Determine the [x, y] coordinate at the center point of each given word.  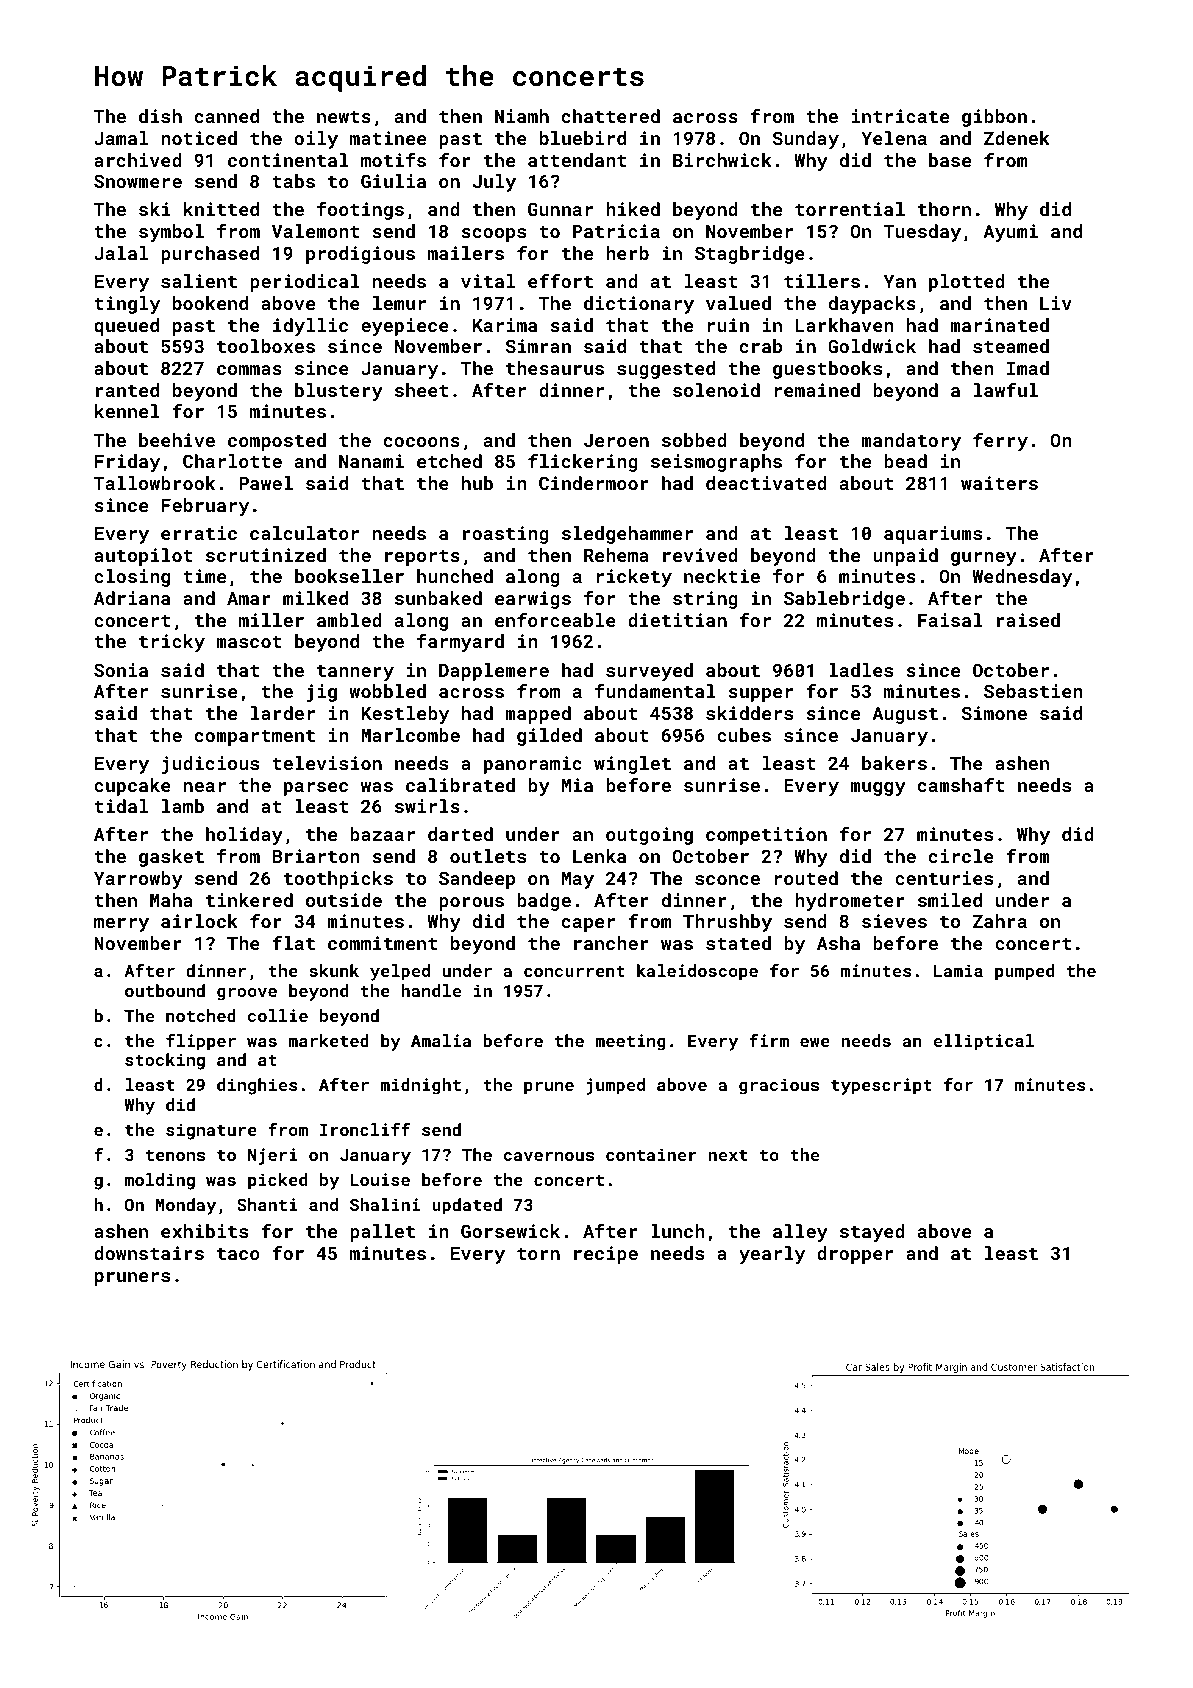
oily [316, 140]
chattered [611, 116]
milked [315, 598]
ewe [815, 1042]
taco [238, 1254]
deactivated [766, 483]
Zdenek [1017, 138]
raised [1028, 620]
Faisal [950, 620]
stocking [165, 1061]
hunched [455, 576]
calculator [305, 533]
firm [769, 1040]
